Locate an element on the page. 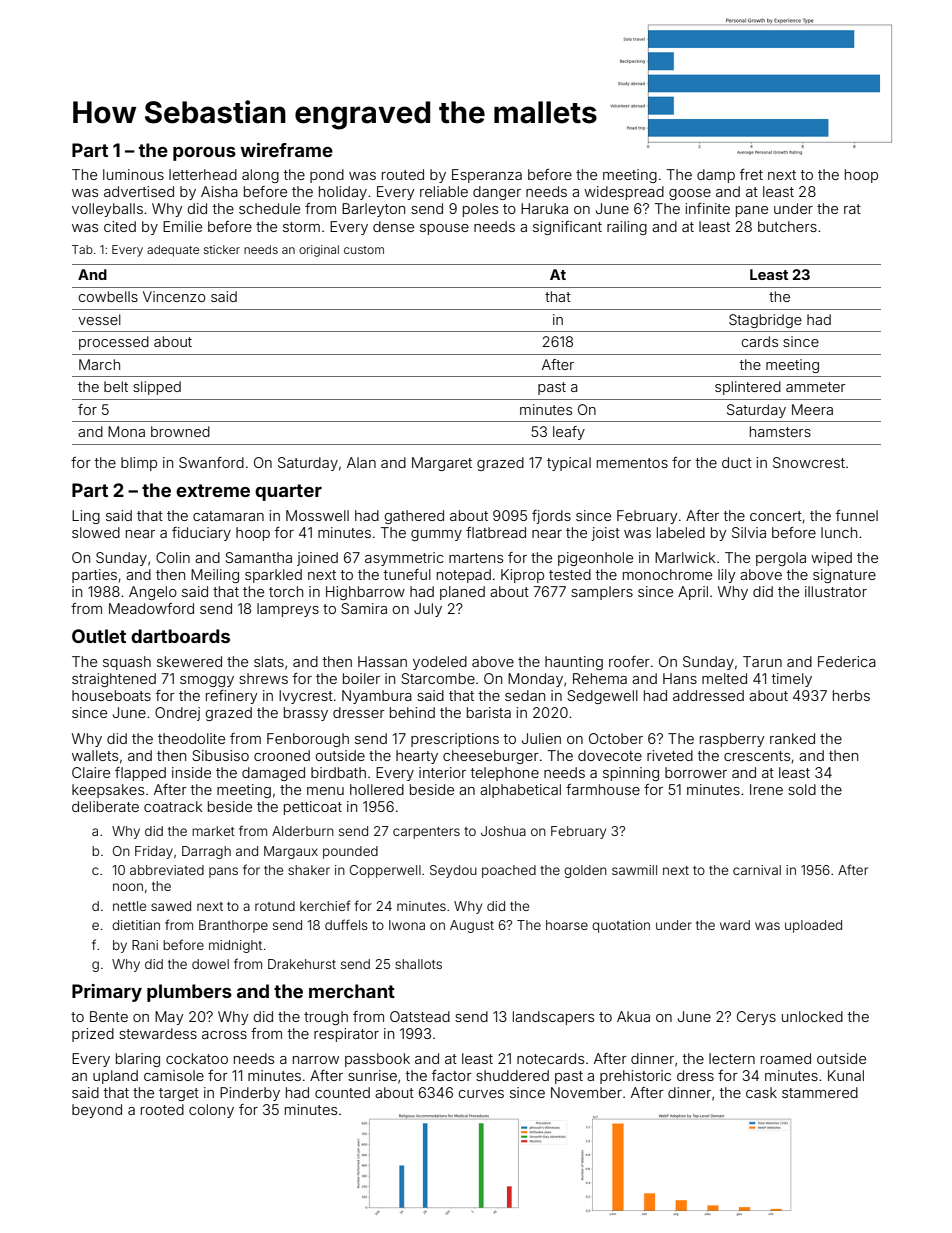  cockatoo is located at coordinates (197, 1058).
